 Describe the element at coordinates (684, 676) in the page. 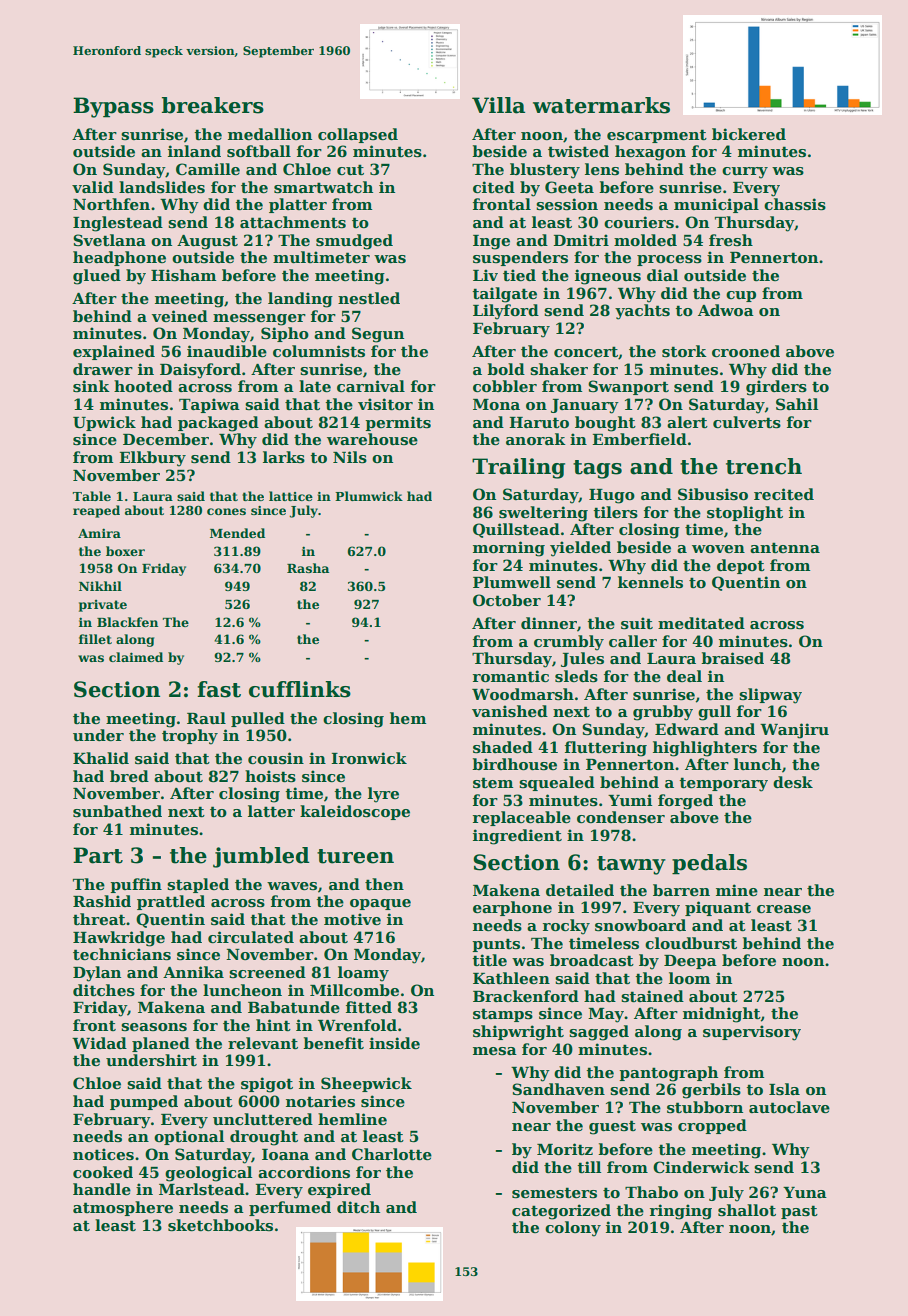

I see `deal` at that location.
